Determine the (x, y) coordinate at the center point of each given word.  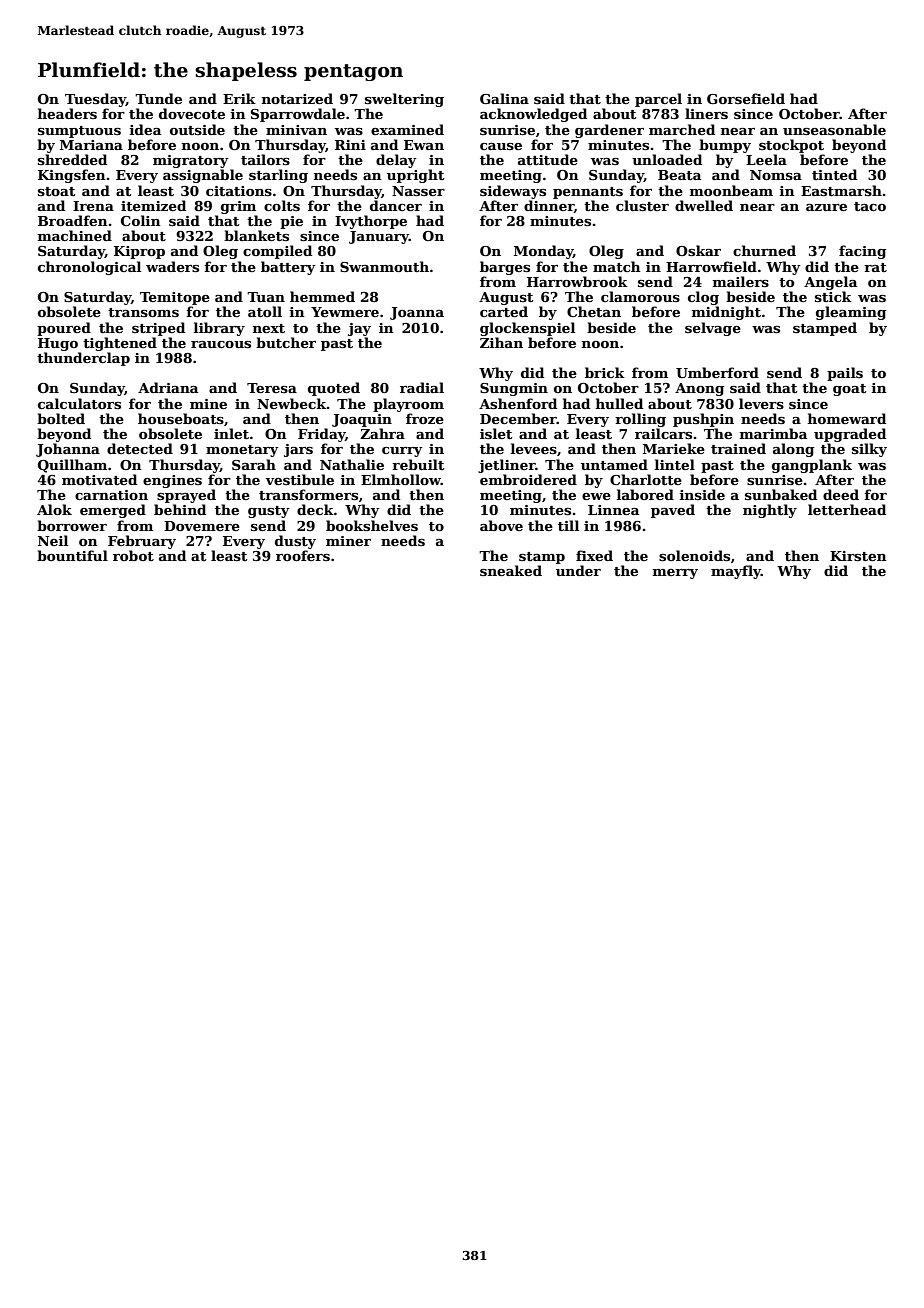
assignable (203, 176)
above (501, 525)
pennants (588, 193)
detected (140, 448)
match (617, 266)
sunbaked (781, 494)
